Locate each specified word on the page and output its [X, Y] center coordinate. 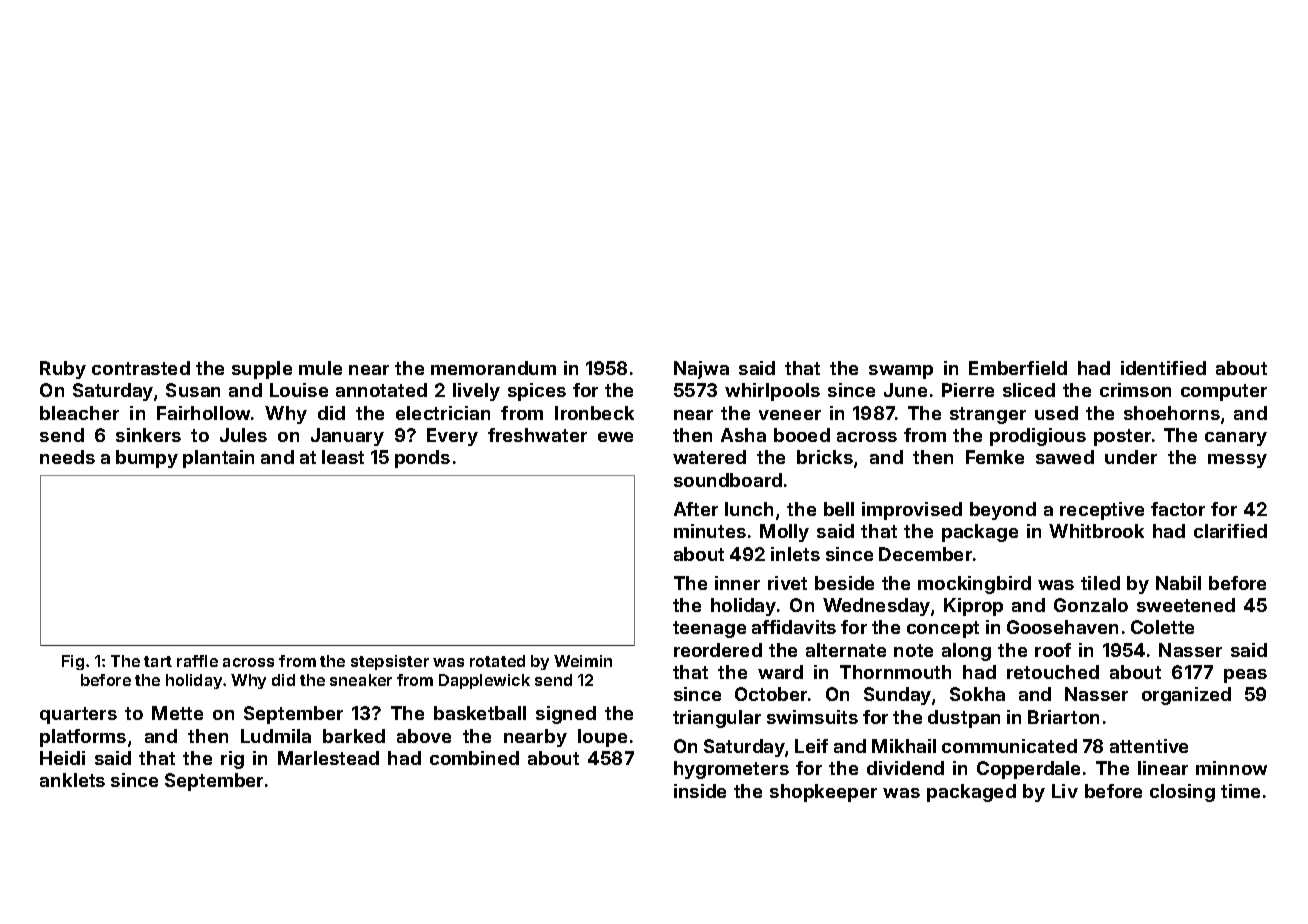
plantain [218, 459]
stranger [988, 415]
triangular [717, 719]
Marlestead [328, 758]
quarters [78, 715]
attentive [1149, 746]
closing [1182, 793]
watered [709, 457]
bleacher [79, 413]
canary [1236, 439]
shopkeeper [823, 793]
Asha [743, 435]
